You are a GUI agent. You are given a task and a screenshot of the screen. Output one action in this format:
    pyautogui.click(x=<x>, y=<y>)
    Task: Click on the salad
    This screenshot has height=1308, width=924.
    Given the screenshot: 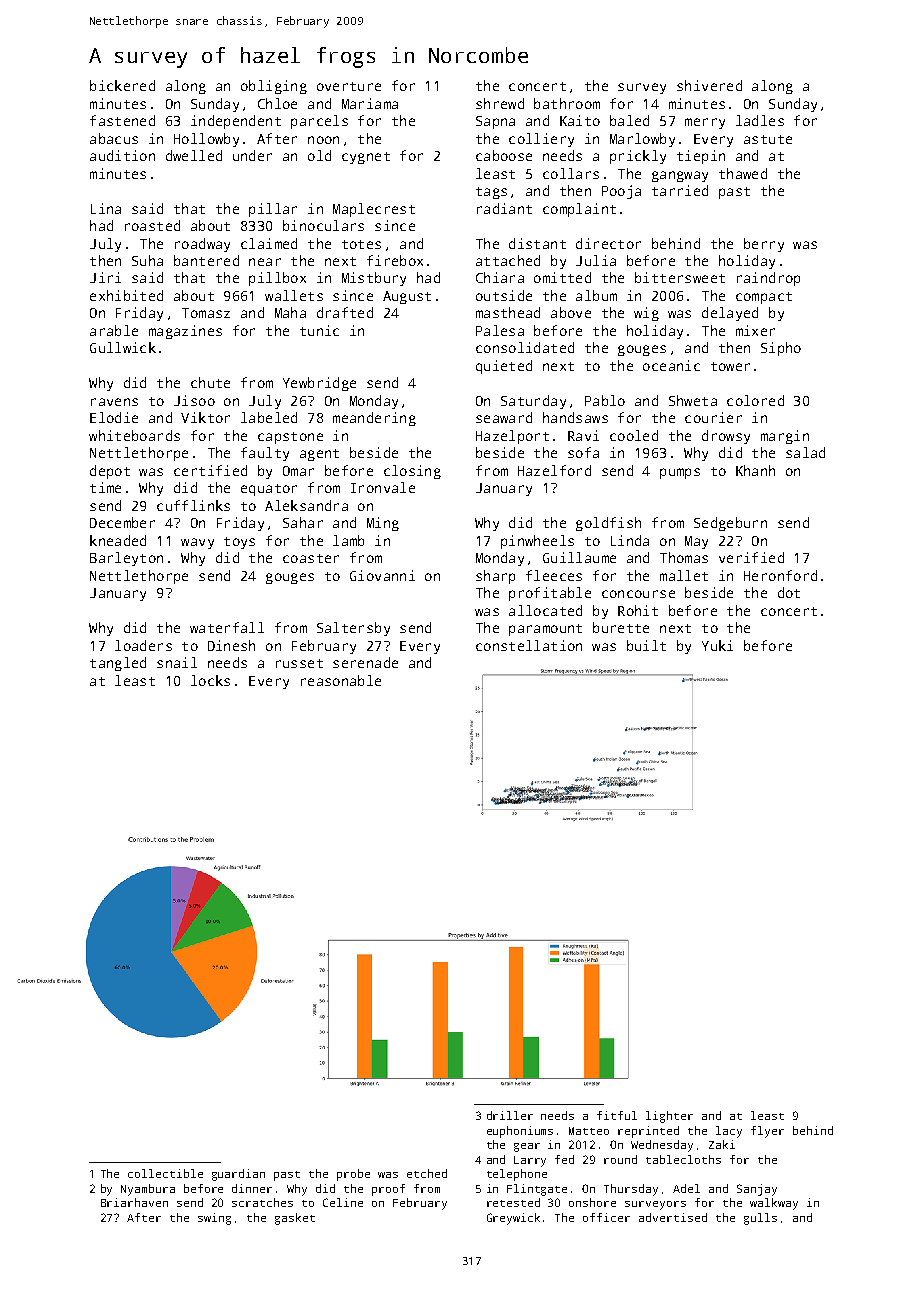 What is the action you would take?
    pyautogui.click(x=805, y=452)
